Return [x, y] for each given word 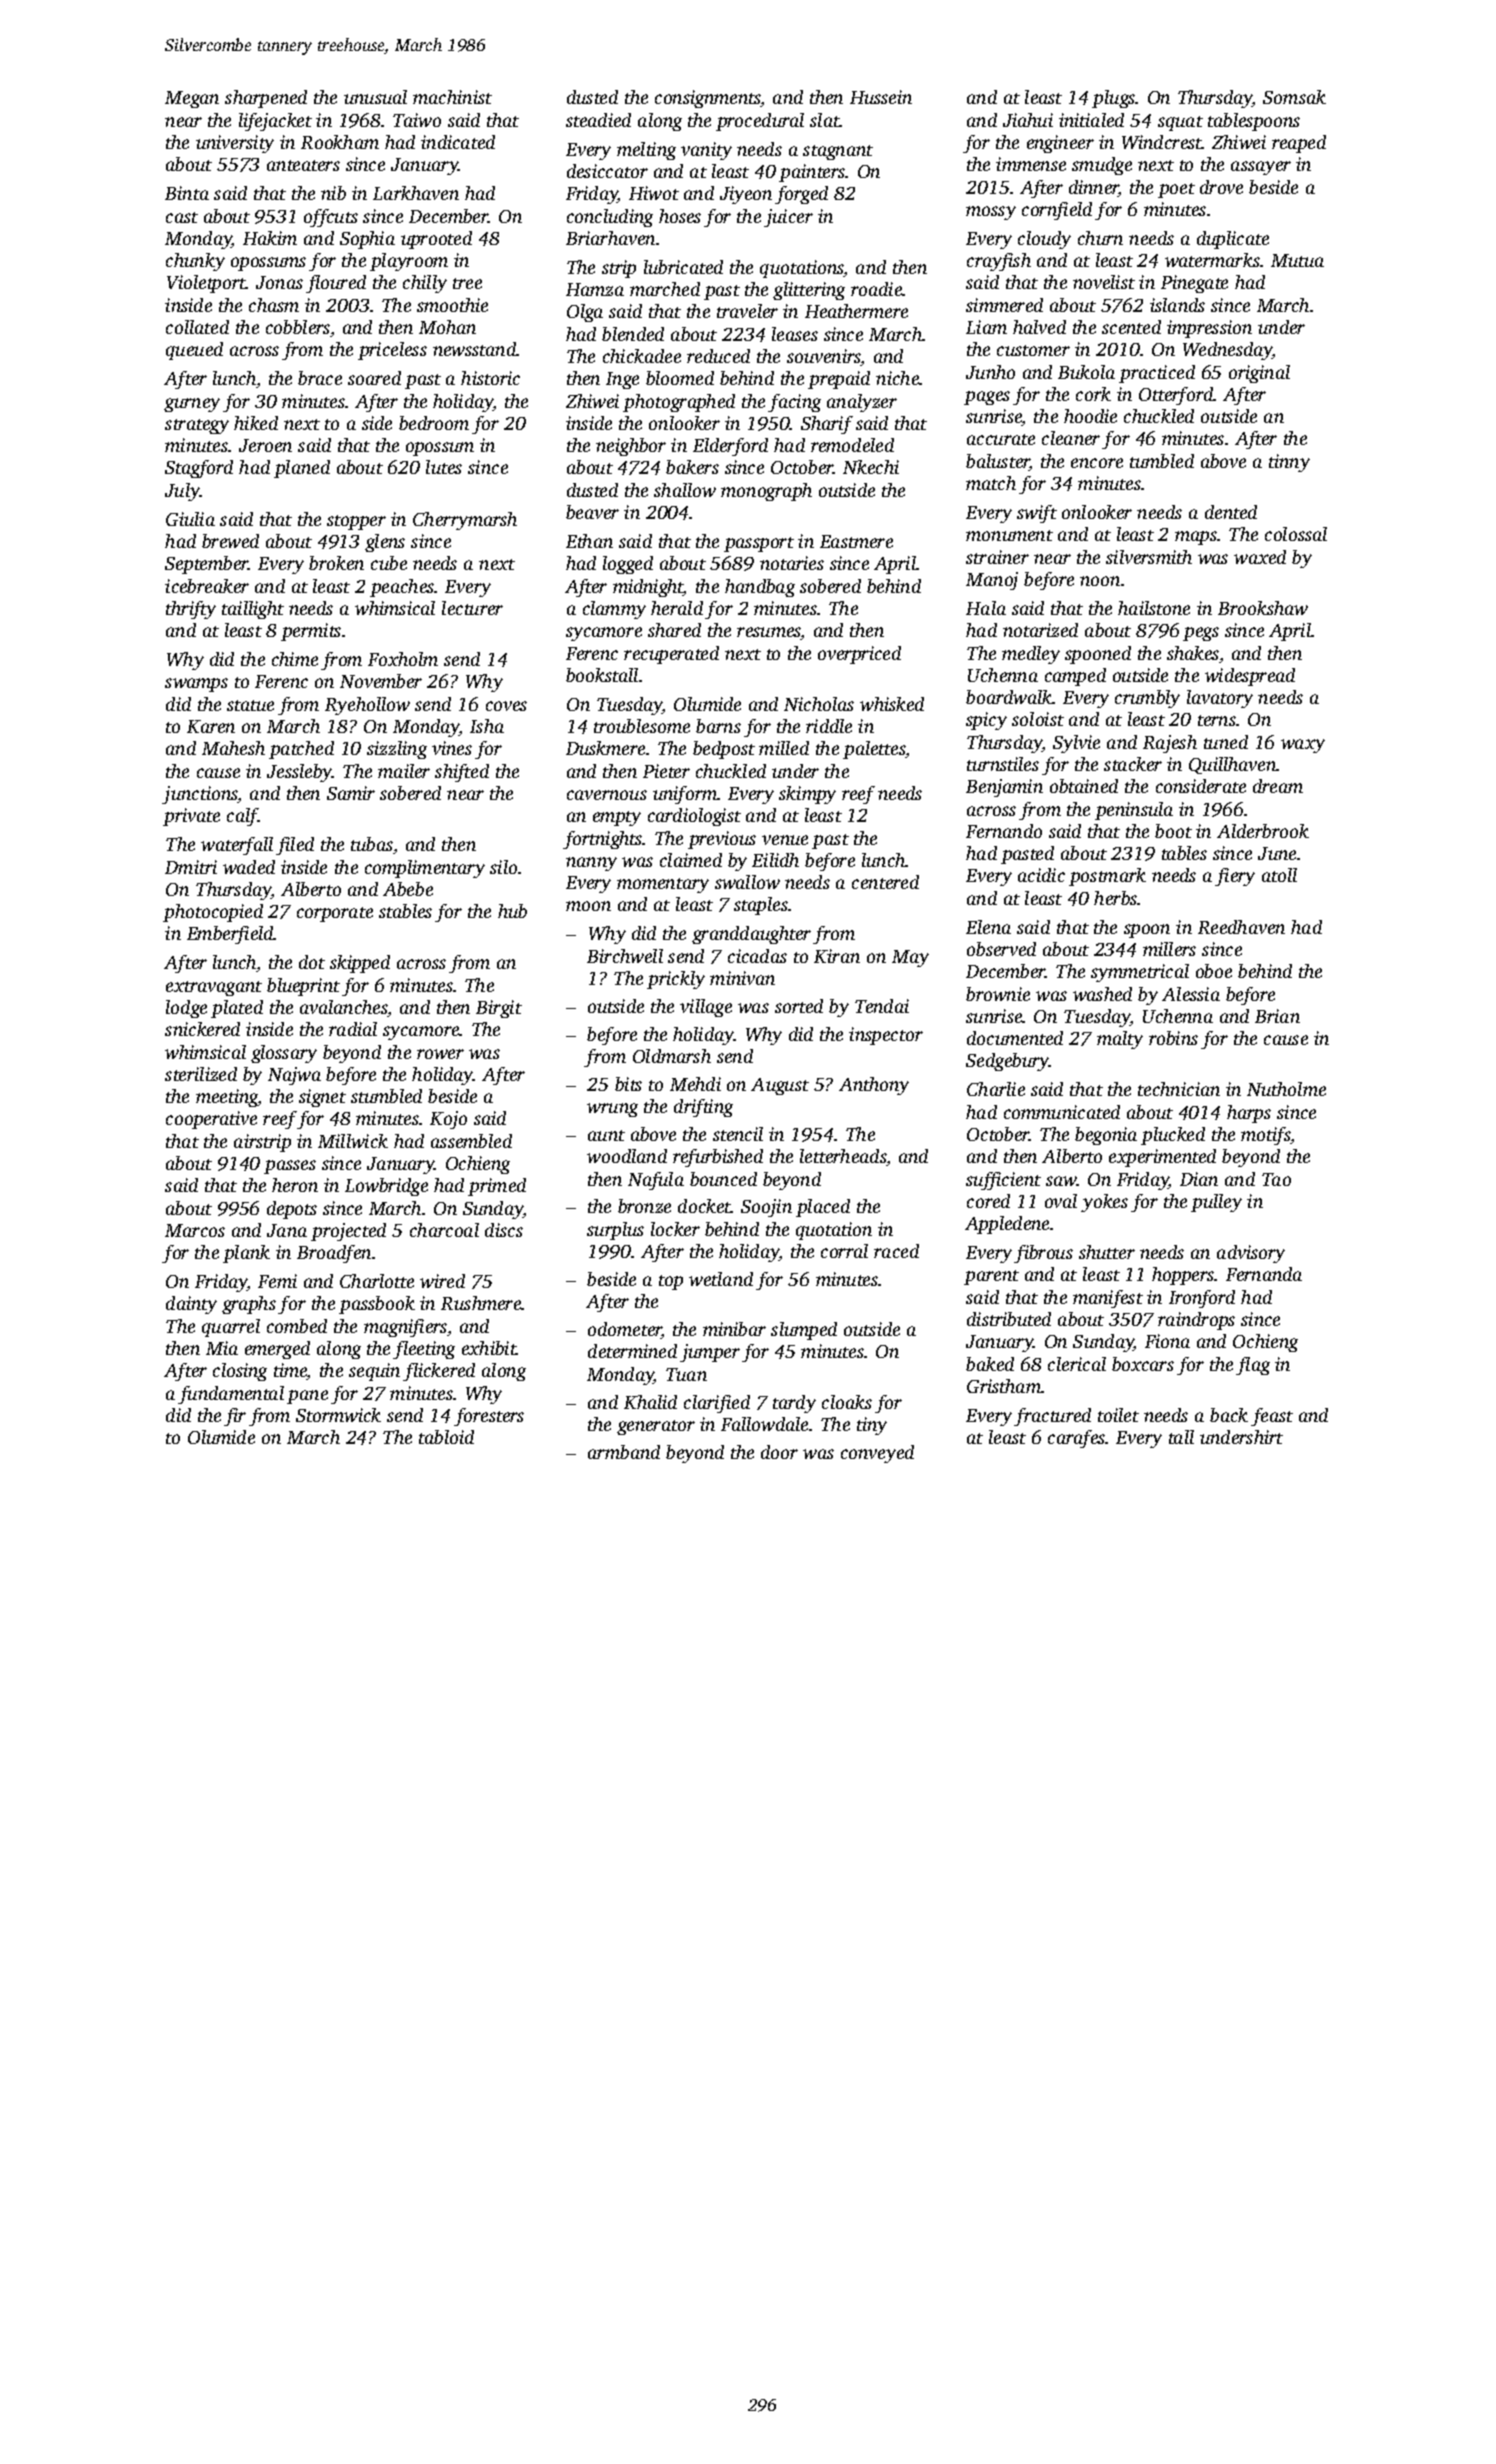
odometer [625, 1330]
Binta [187, 193]
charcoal [444, 1230]
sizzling [397, 750]
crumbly [1147, 699]
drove [1221, 187]
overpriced [859, 655]
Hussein [881, 97]
